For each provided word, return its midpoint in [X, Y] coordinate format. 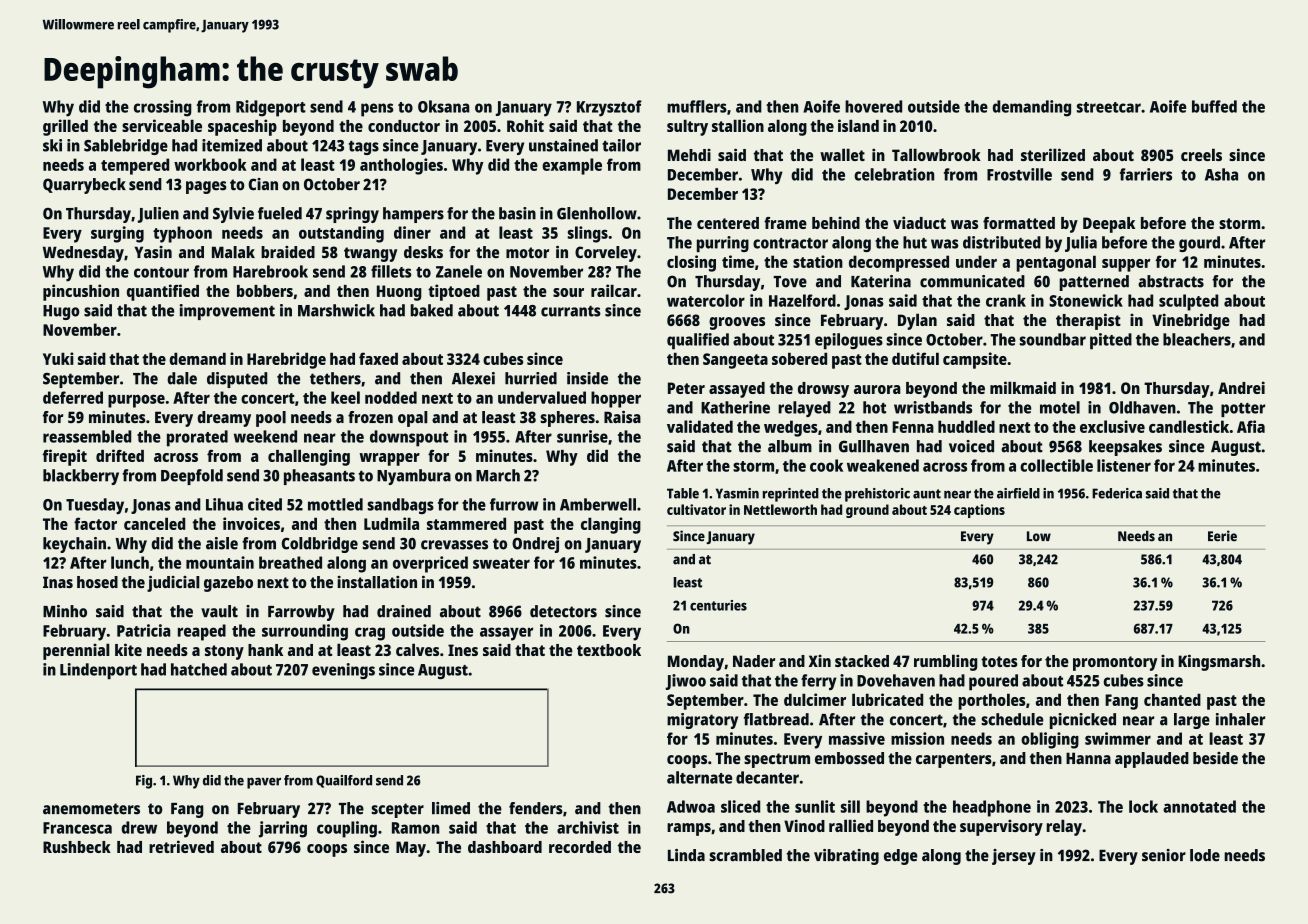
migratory [702, 721]
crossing [163, 108]
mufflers [697, 106]
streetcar [1109, 107]
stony [224, 652]
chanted [1172, 700]
